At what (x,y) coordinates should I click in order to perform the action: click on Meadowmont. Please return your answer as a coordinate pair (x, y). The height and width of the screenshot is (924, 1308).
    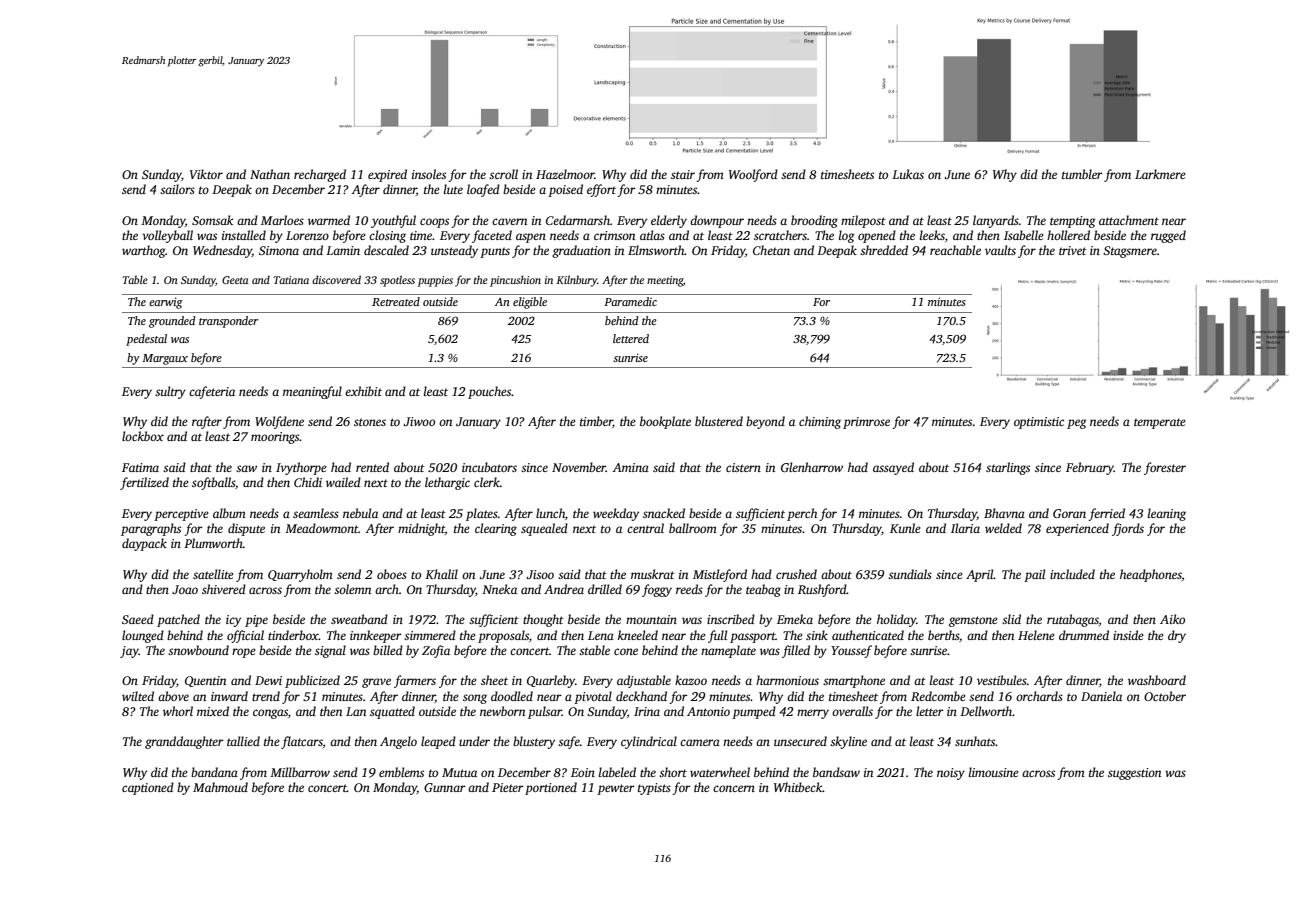
    Looking at the image, I should click on (321, 528).
